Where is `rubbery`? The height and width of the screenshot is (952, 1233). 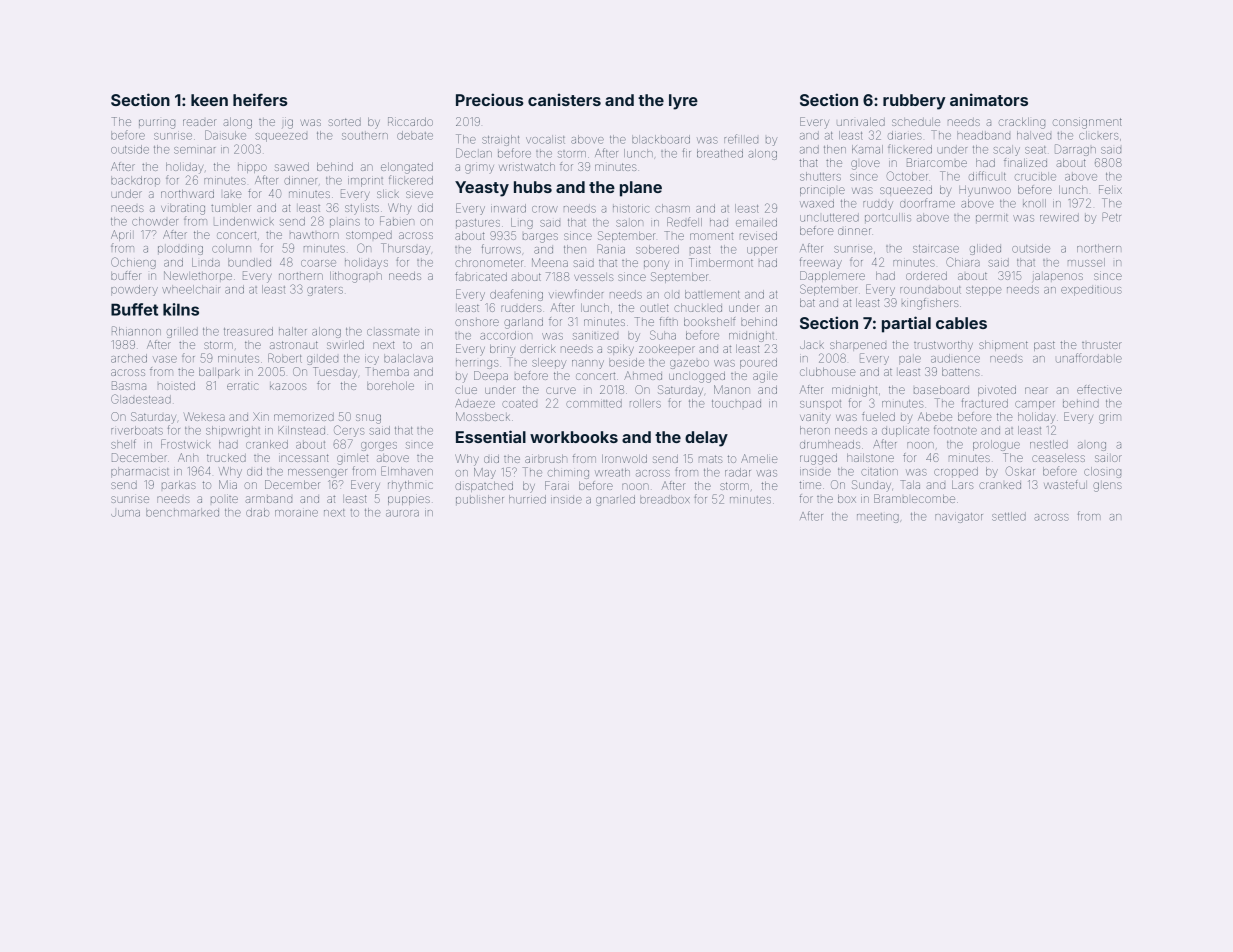
rubbery is located at coordinates (914, 102).
